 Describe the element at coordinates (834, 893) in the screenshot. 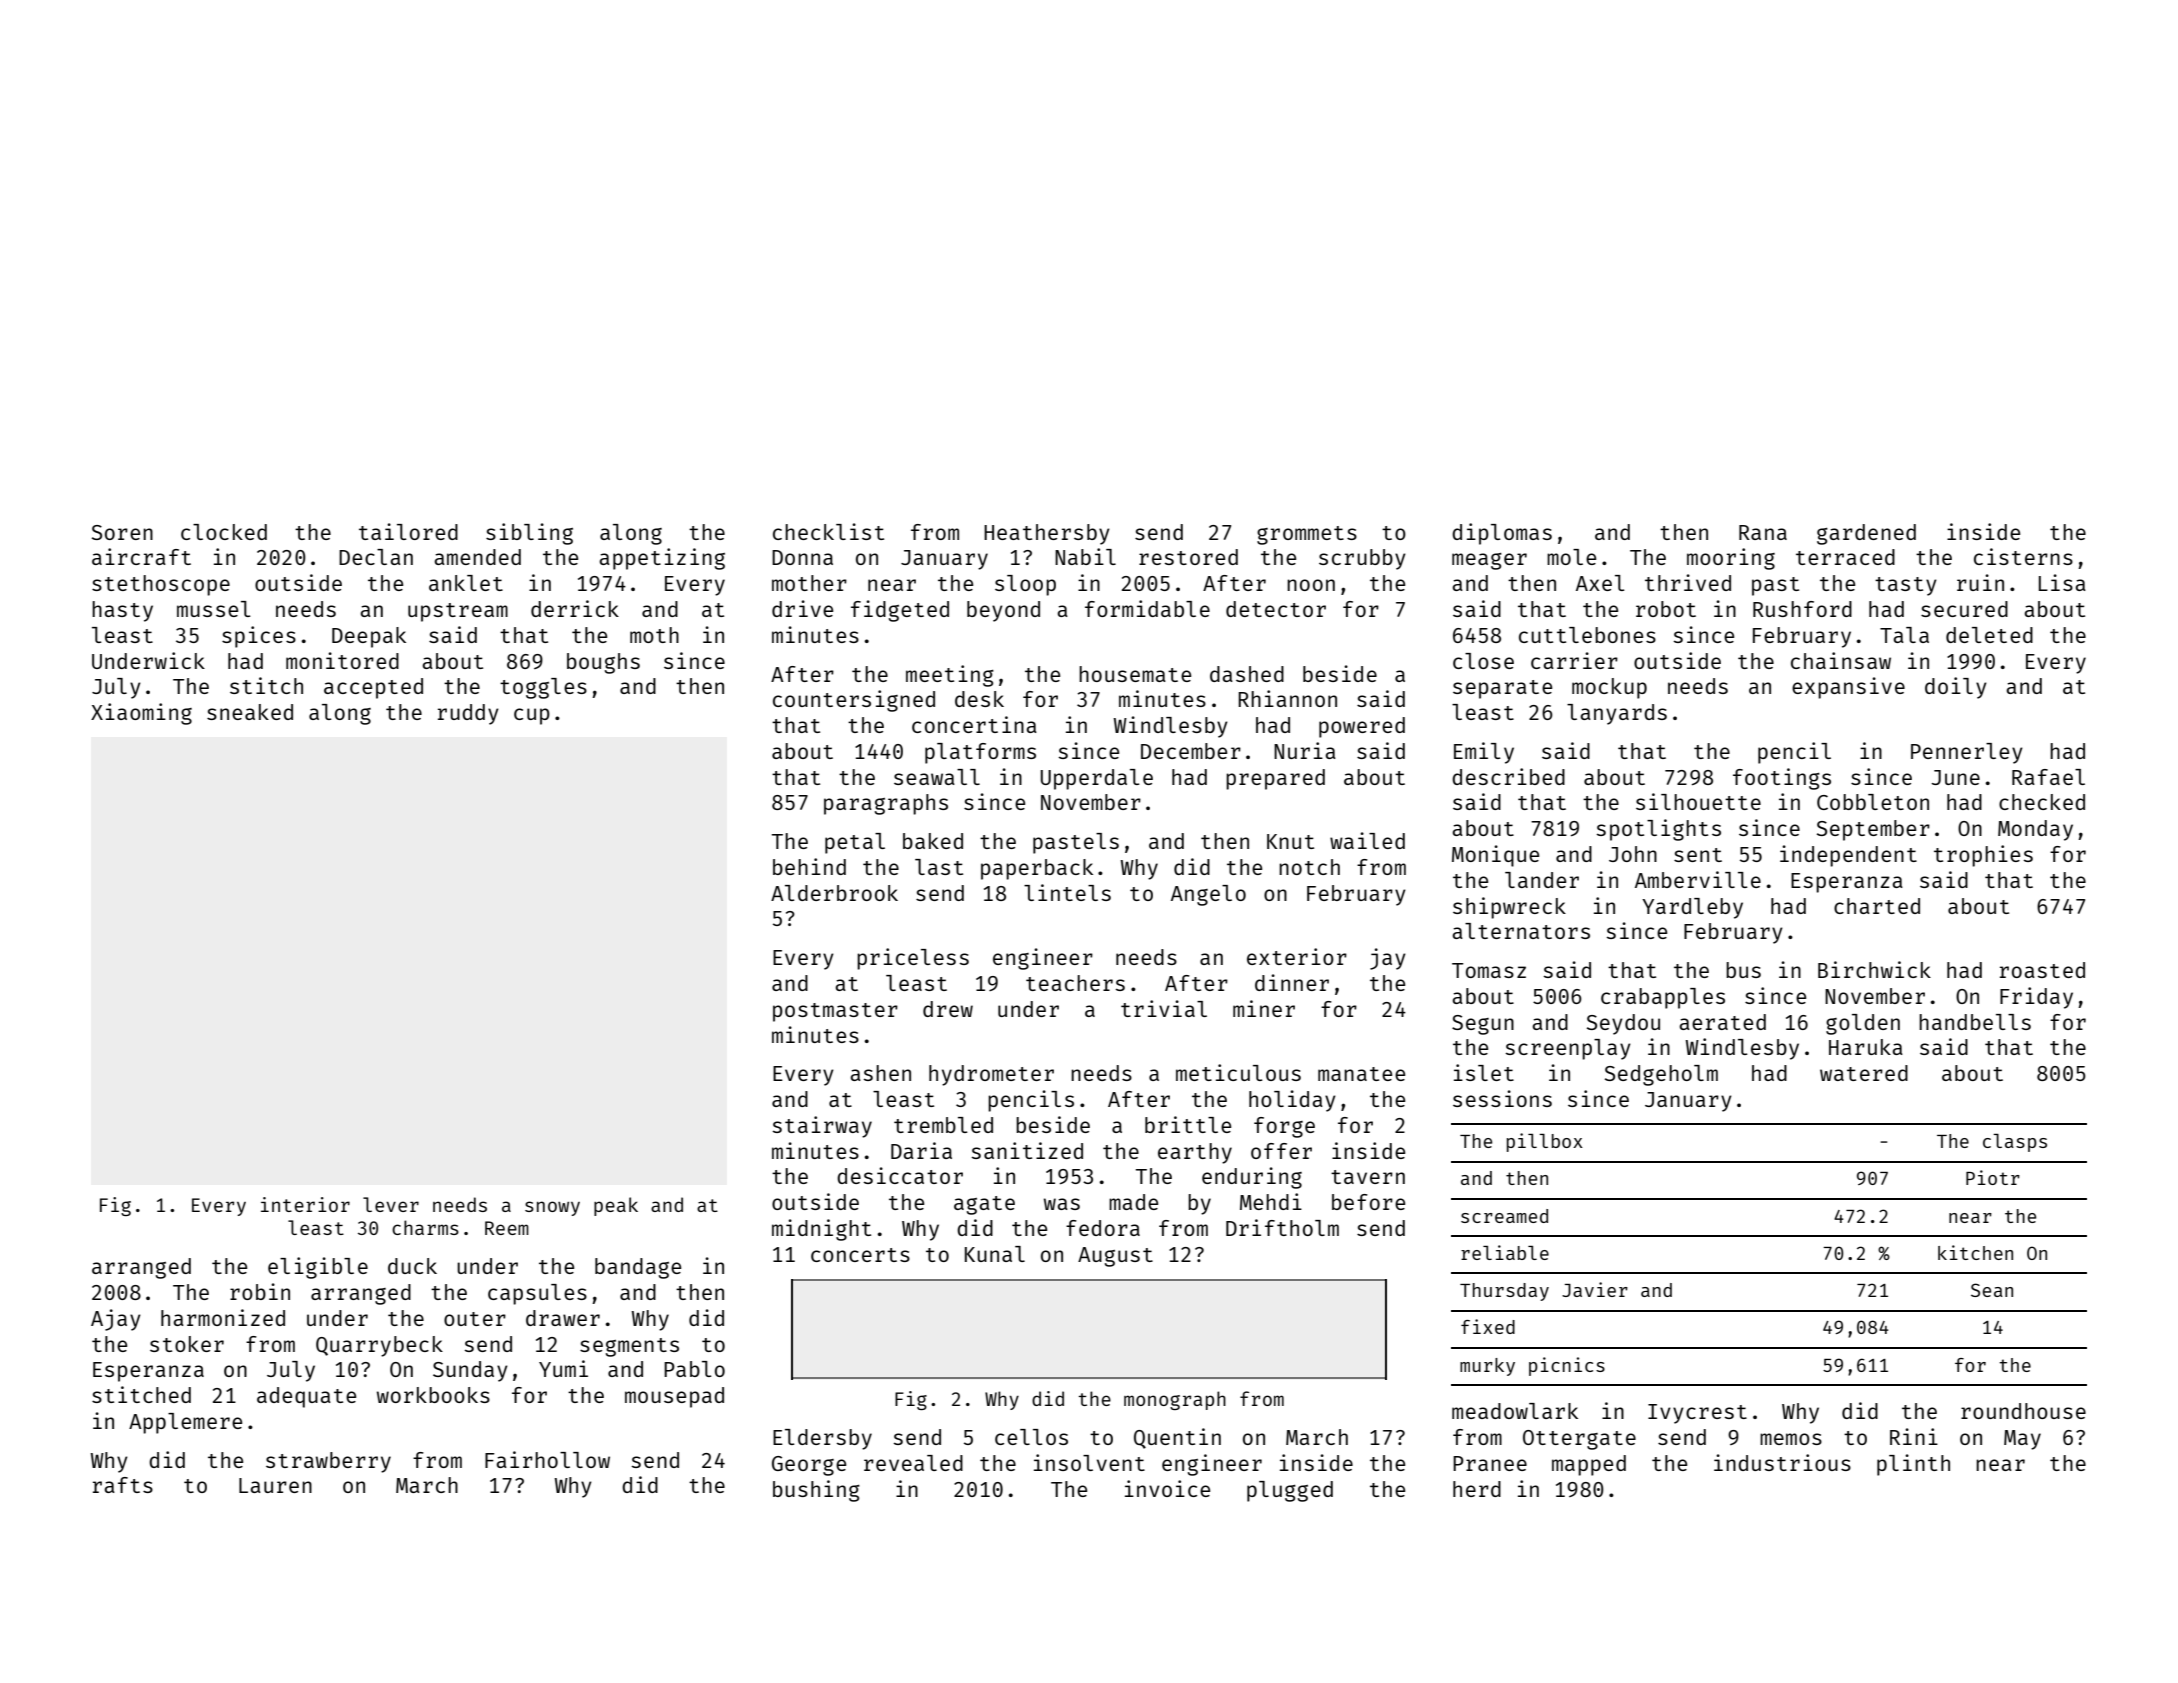

I see `Alderbrook` at that location.
